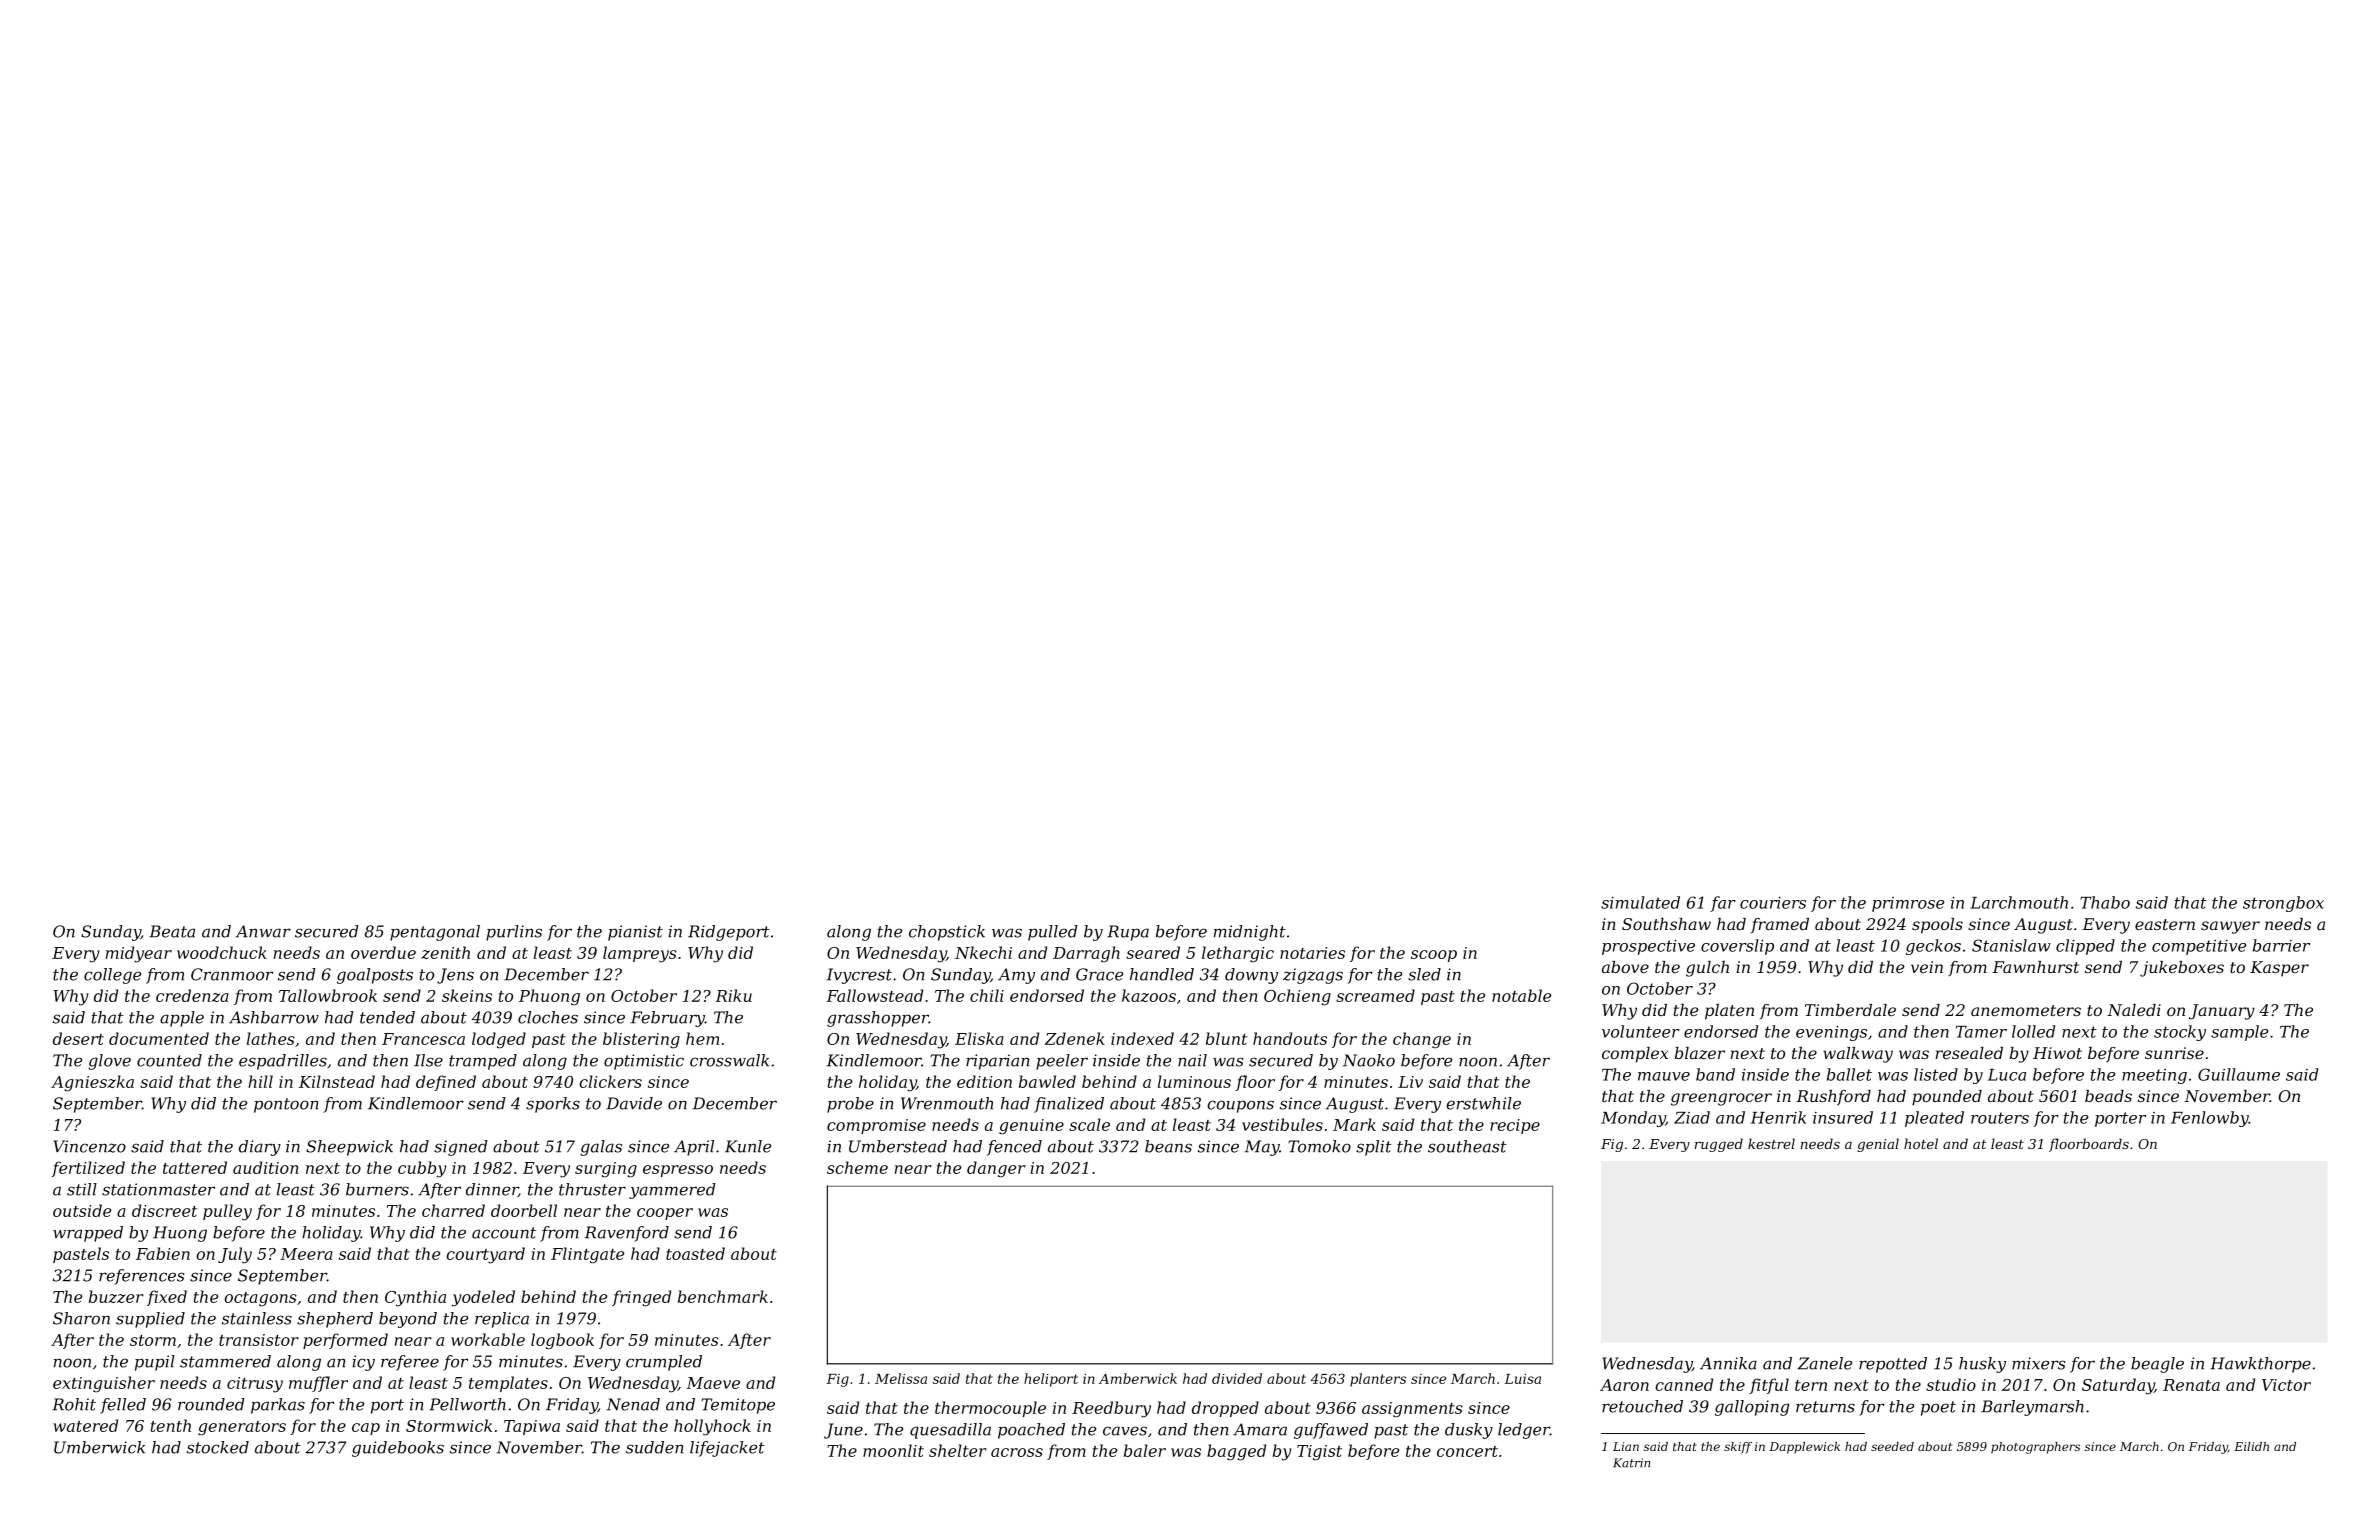 The height and width of the page is (1540, 2380). What do you see at coordinates (2105, 902) in the page?
I see `Thabo` at bounding box center [2105, 902].
